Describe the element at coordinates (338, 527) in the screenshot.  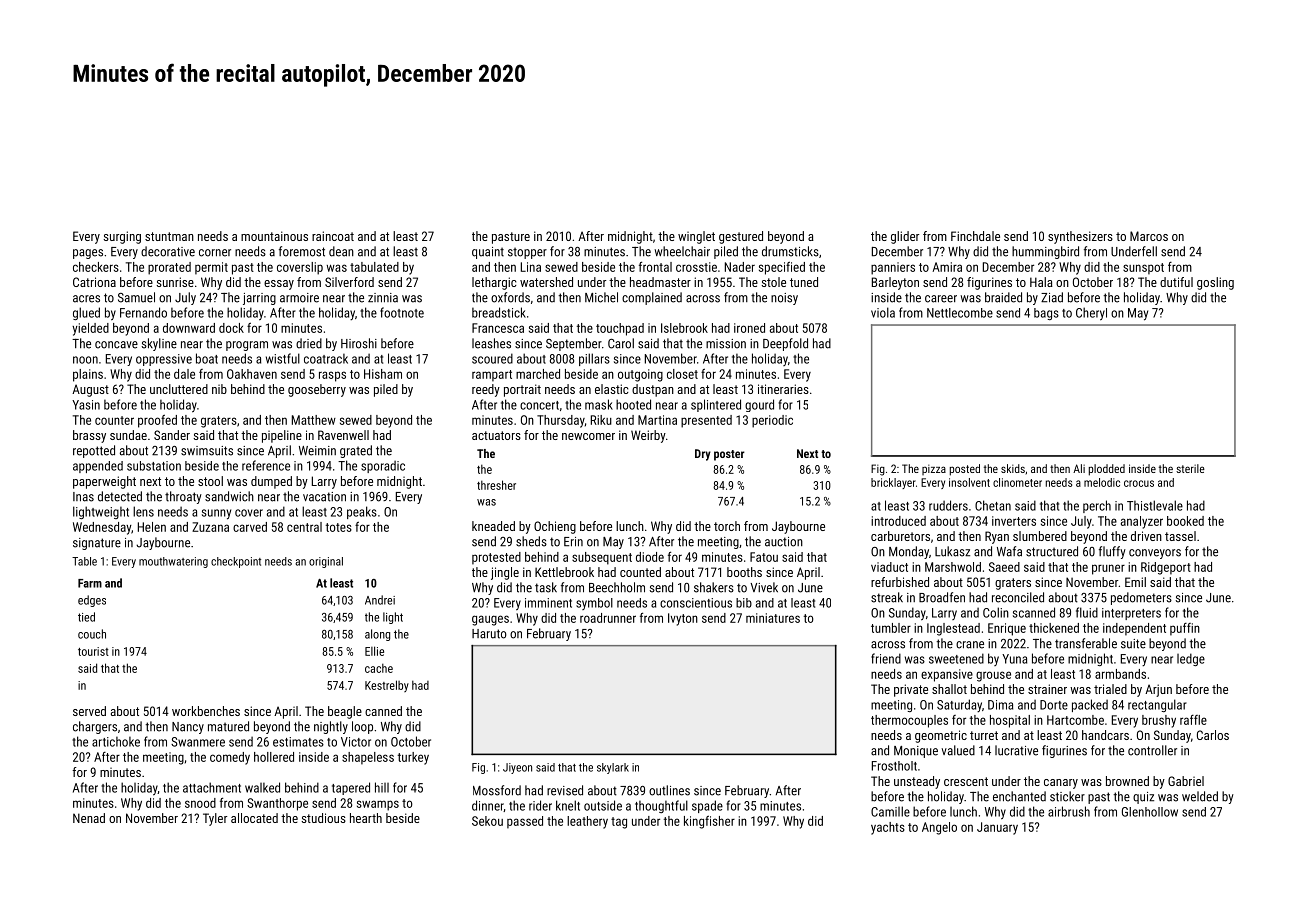
I see `totes` at that location.
